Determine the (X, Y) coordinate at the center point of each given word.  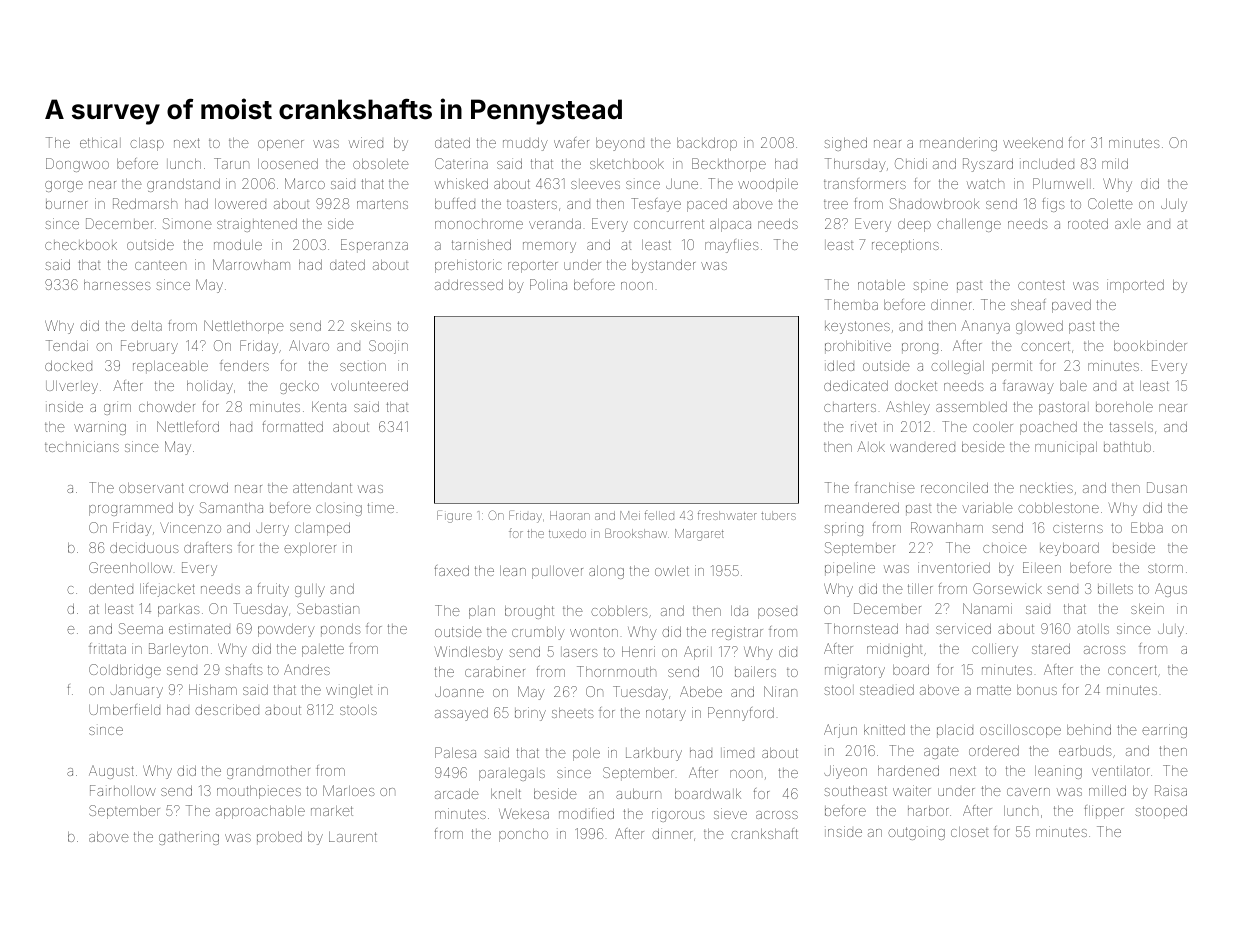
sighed (845, 144)
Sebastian (328, 608)
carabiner (495, 671)
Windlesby (469, 653)
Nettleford (188, 426)
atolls (1093, 629)
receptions (905, 246)
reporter (533, 266)
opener (281, 145)
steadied (887, 690)
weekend (1033, 143)
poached (1048, 428)
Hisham (213, 689)
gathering (189, 838)
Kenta (329, 406)
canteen (160, 265)
